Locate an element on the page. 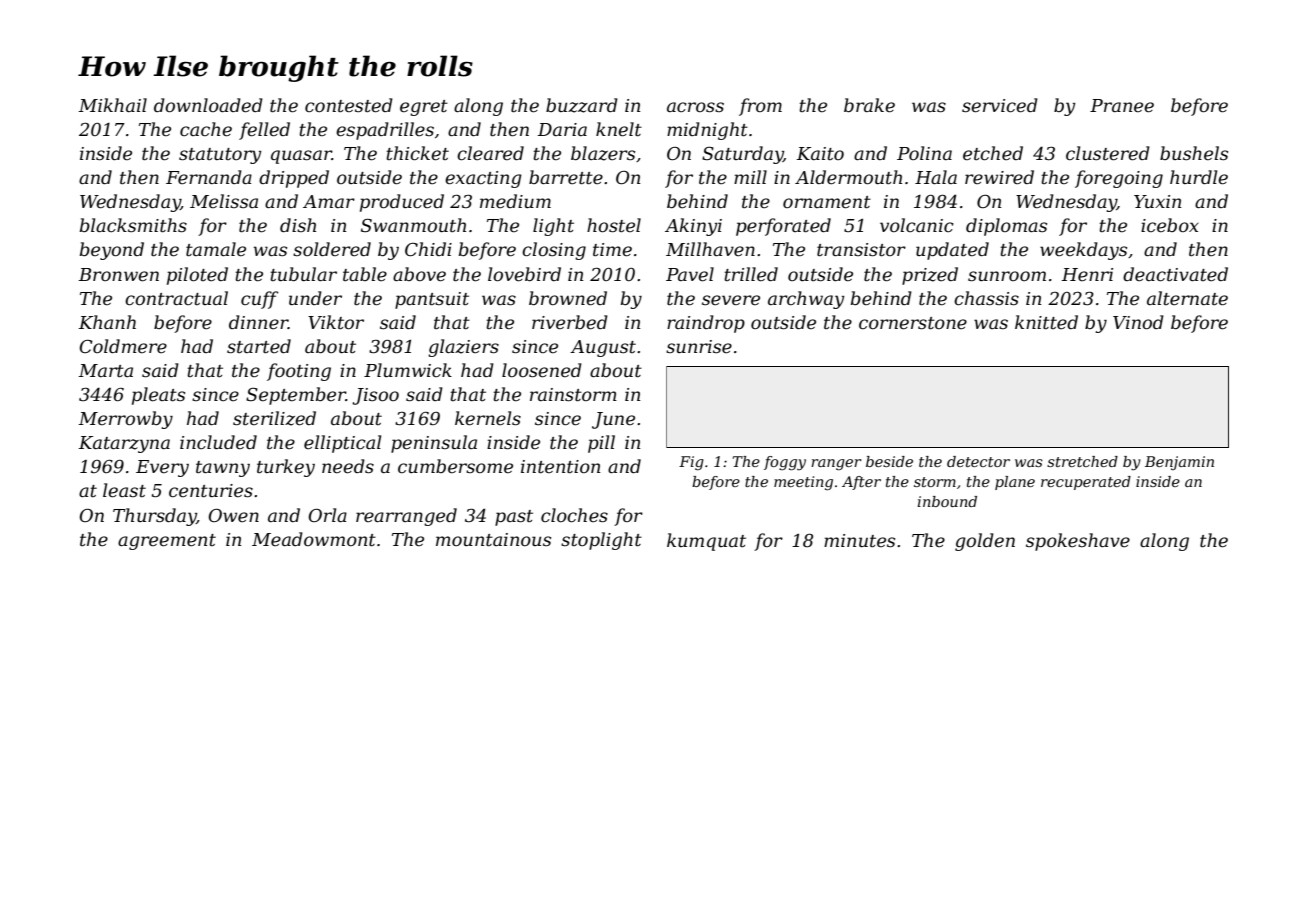 The width and height of the image is (1308, 924). cornerstone is located at coordinates (913, 323).
